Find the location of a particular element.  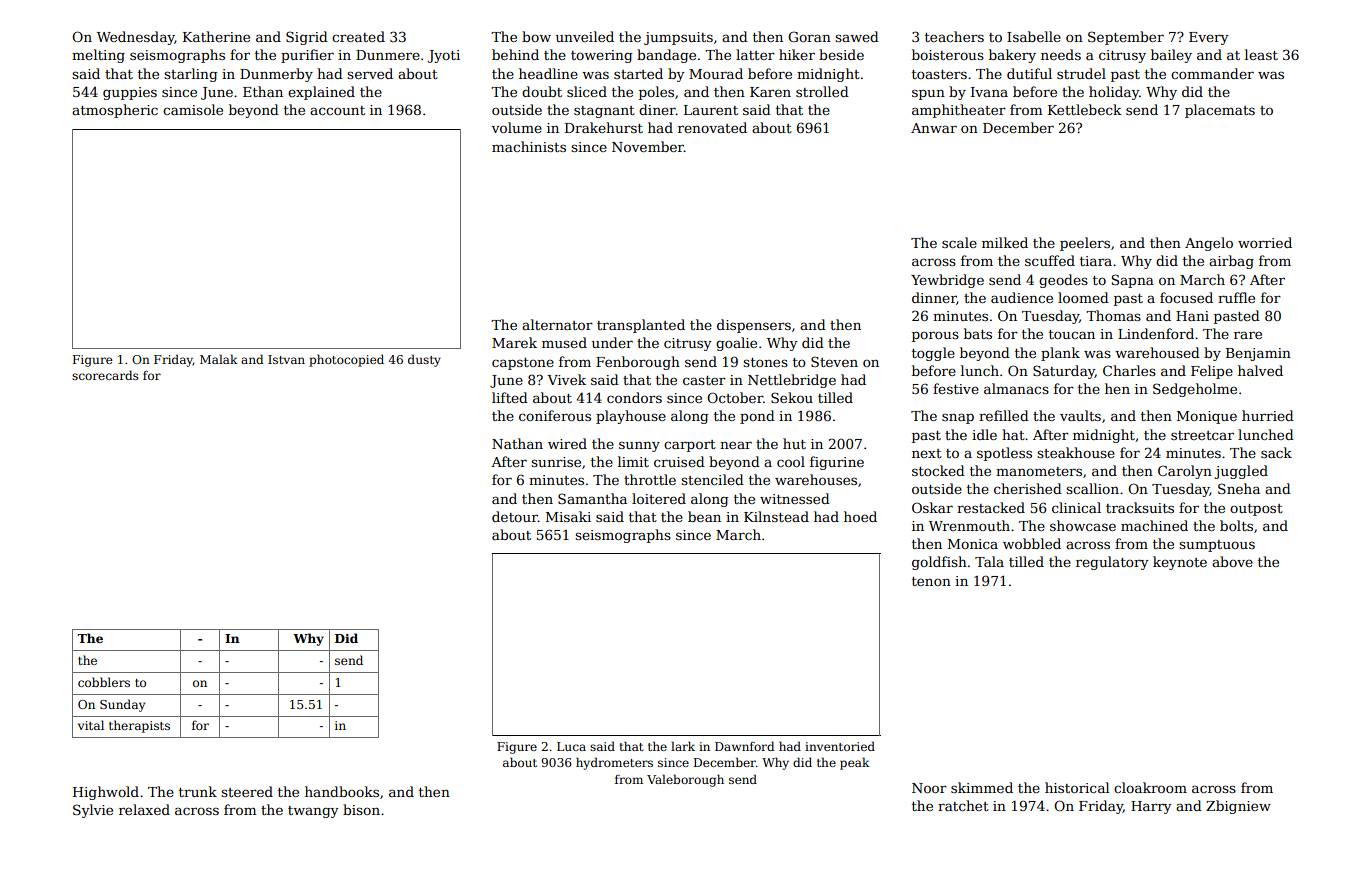

relaxed is located at coordinates (144, 809).
